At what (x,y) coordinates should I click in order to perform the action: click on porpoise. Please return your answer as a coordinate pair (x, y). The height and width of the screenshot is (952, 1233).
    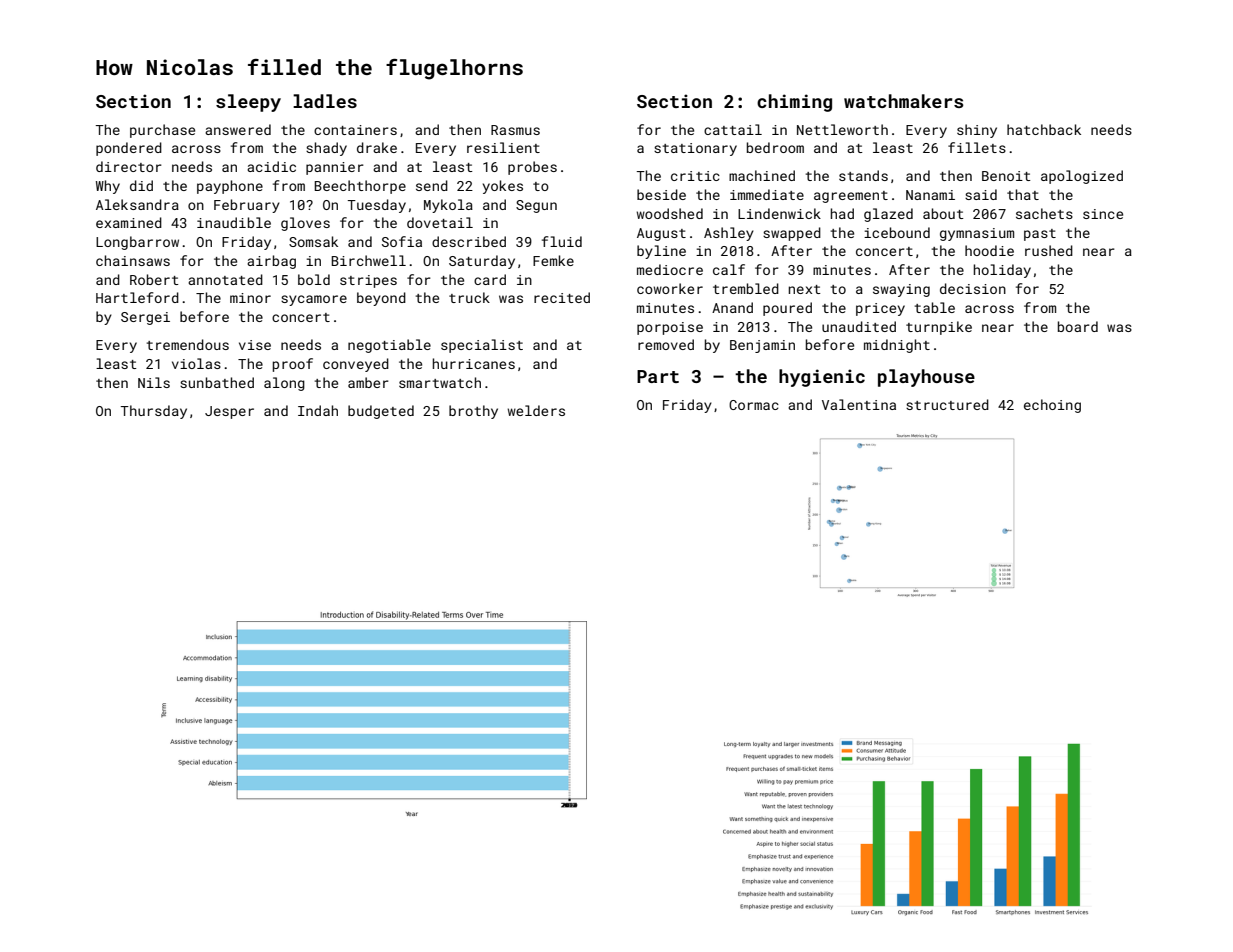
    Looking at the image, I should click on (670, 328).
